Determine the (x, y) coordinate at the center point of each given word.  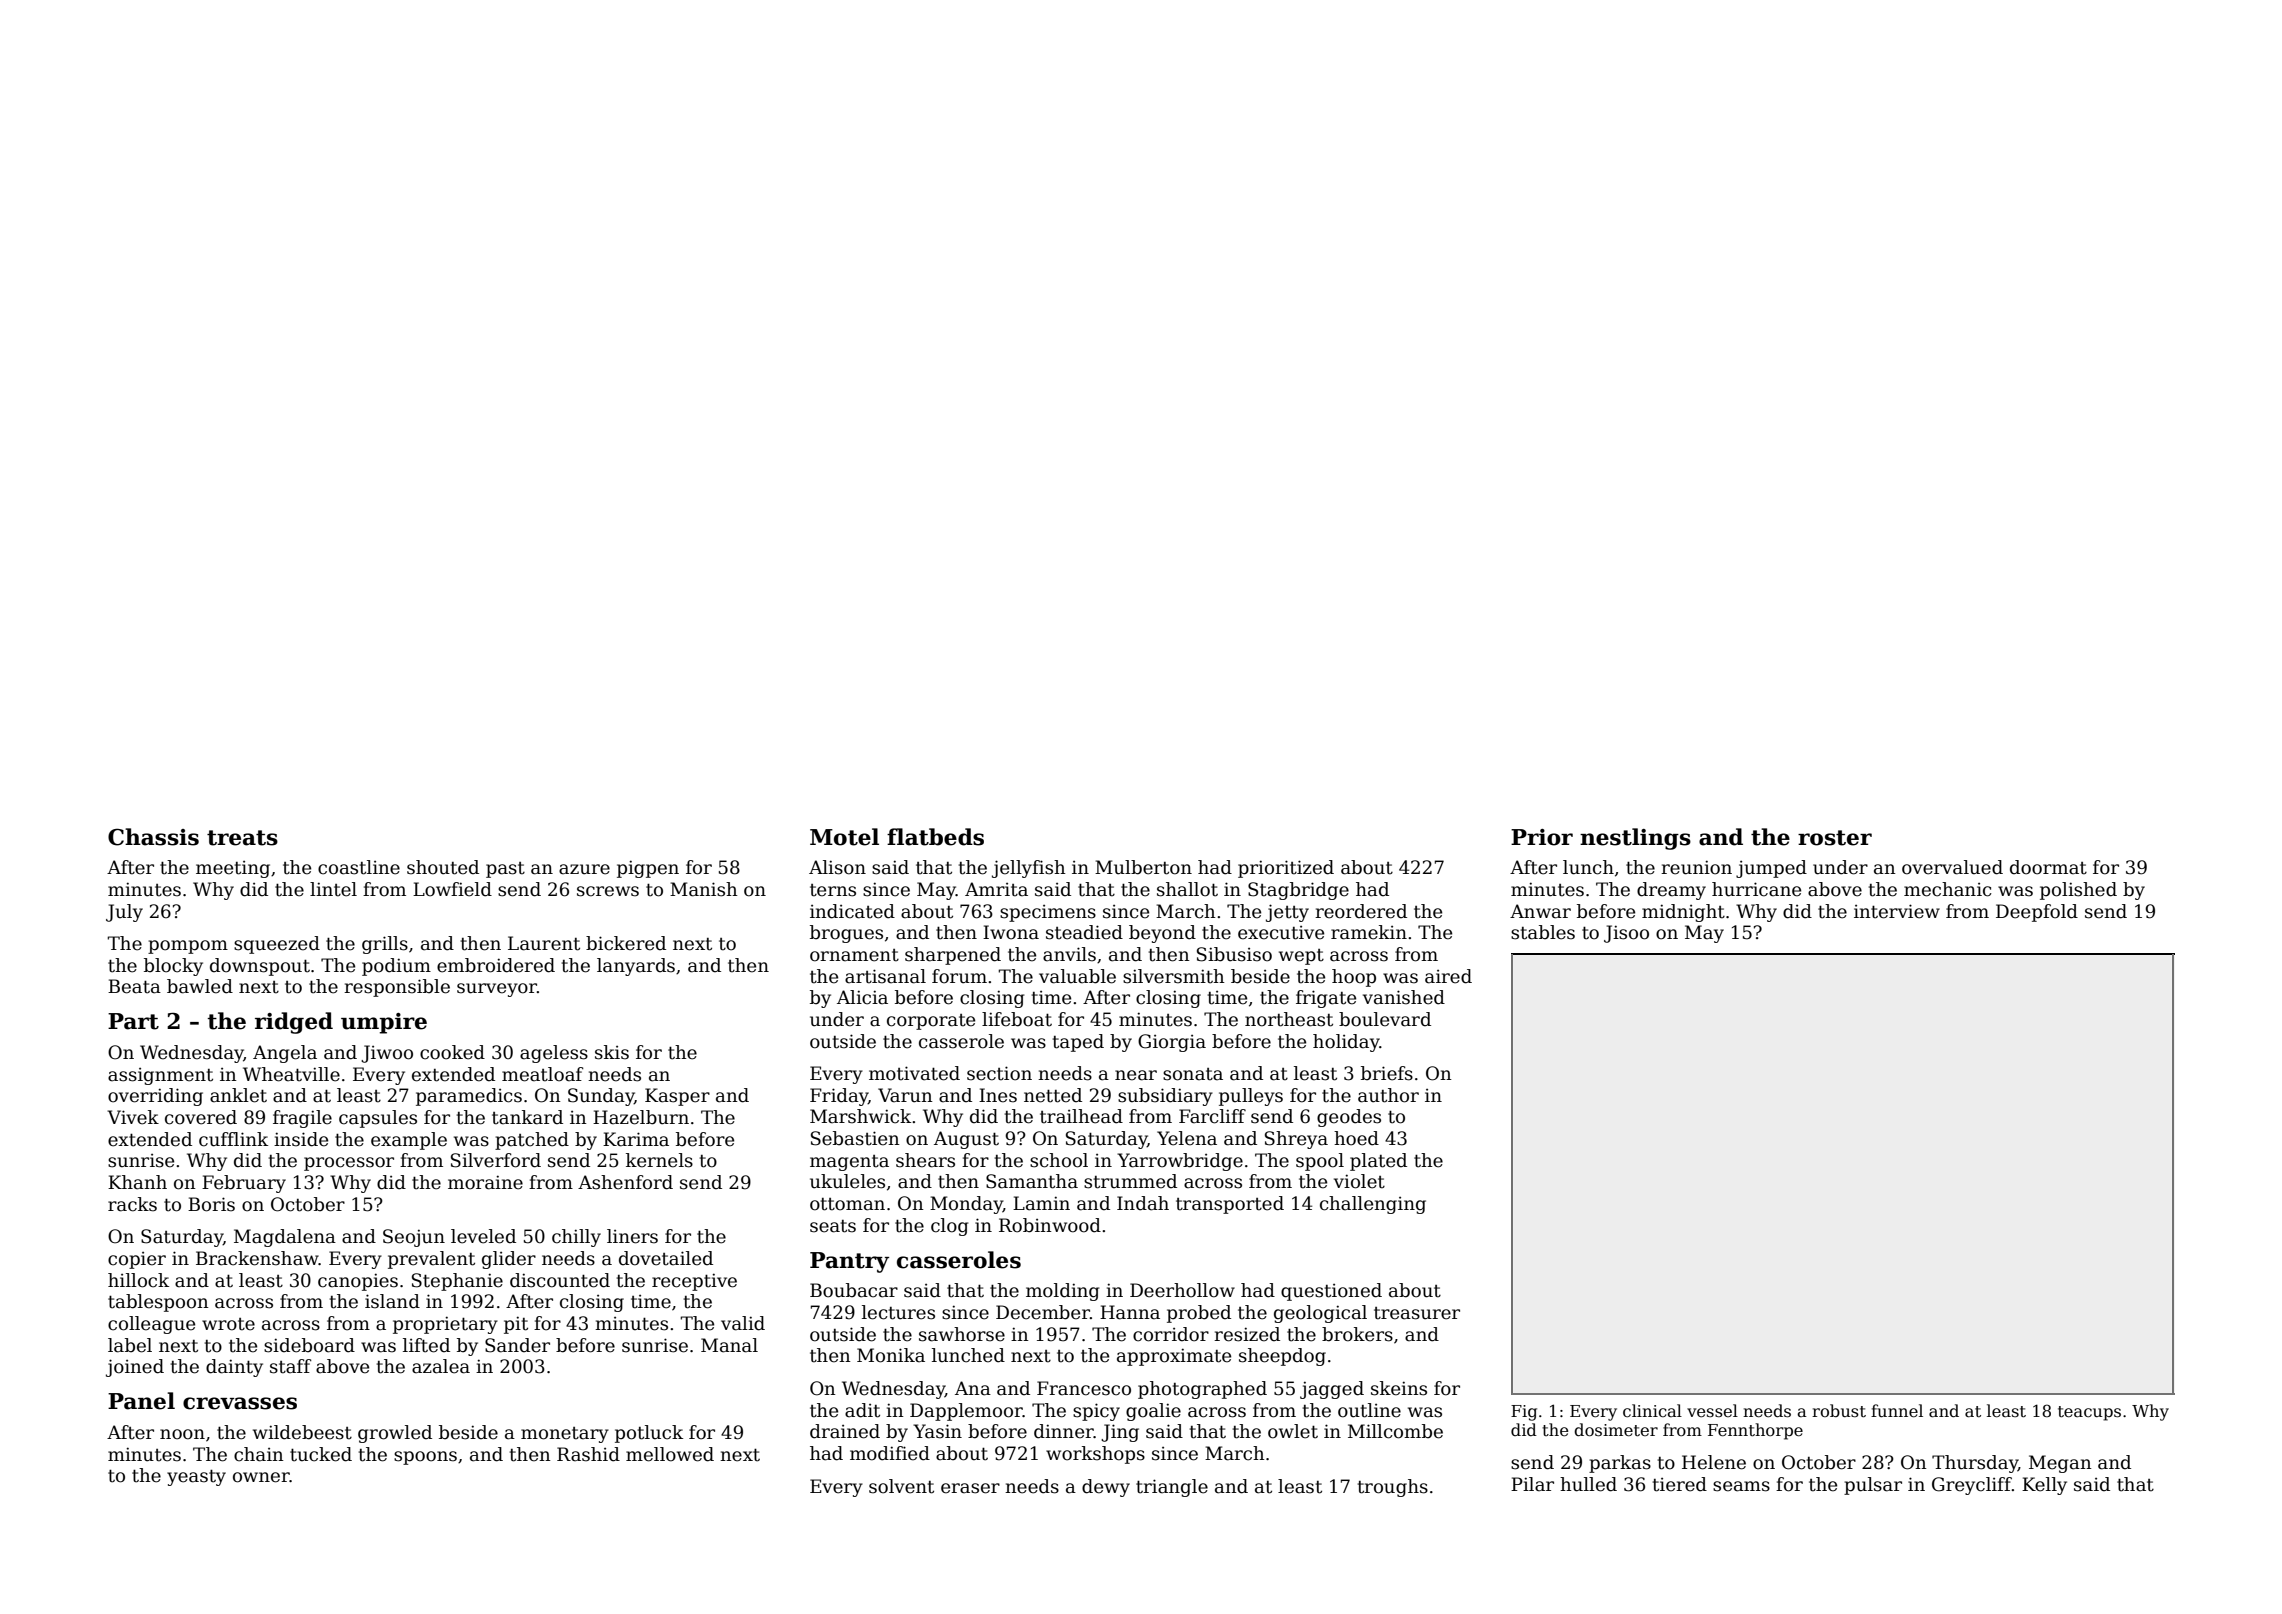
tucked (321, 1454)
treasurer (1417, 1313)
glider (509, 1260)
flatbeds (935, 837)
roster (1835, 838)
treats (242, 838)
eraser (970, 1488)
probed (1199, 1314)
